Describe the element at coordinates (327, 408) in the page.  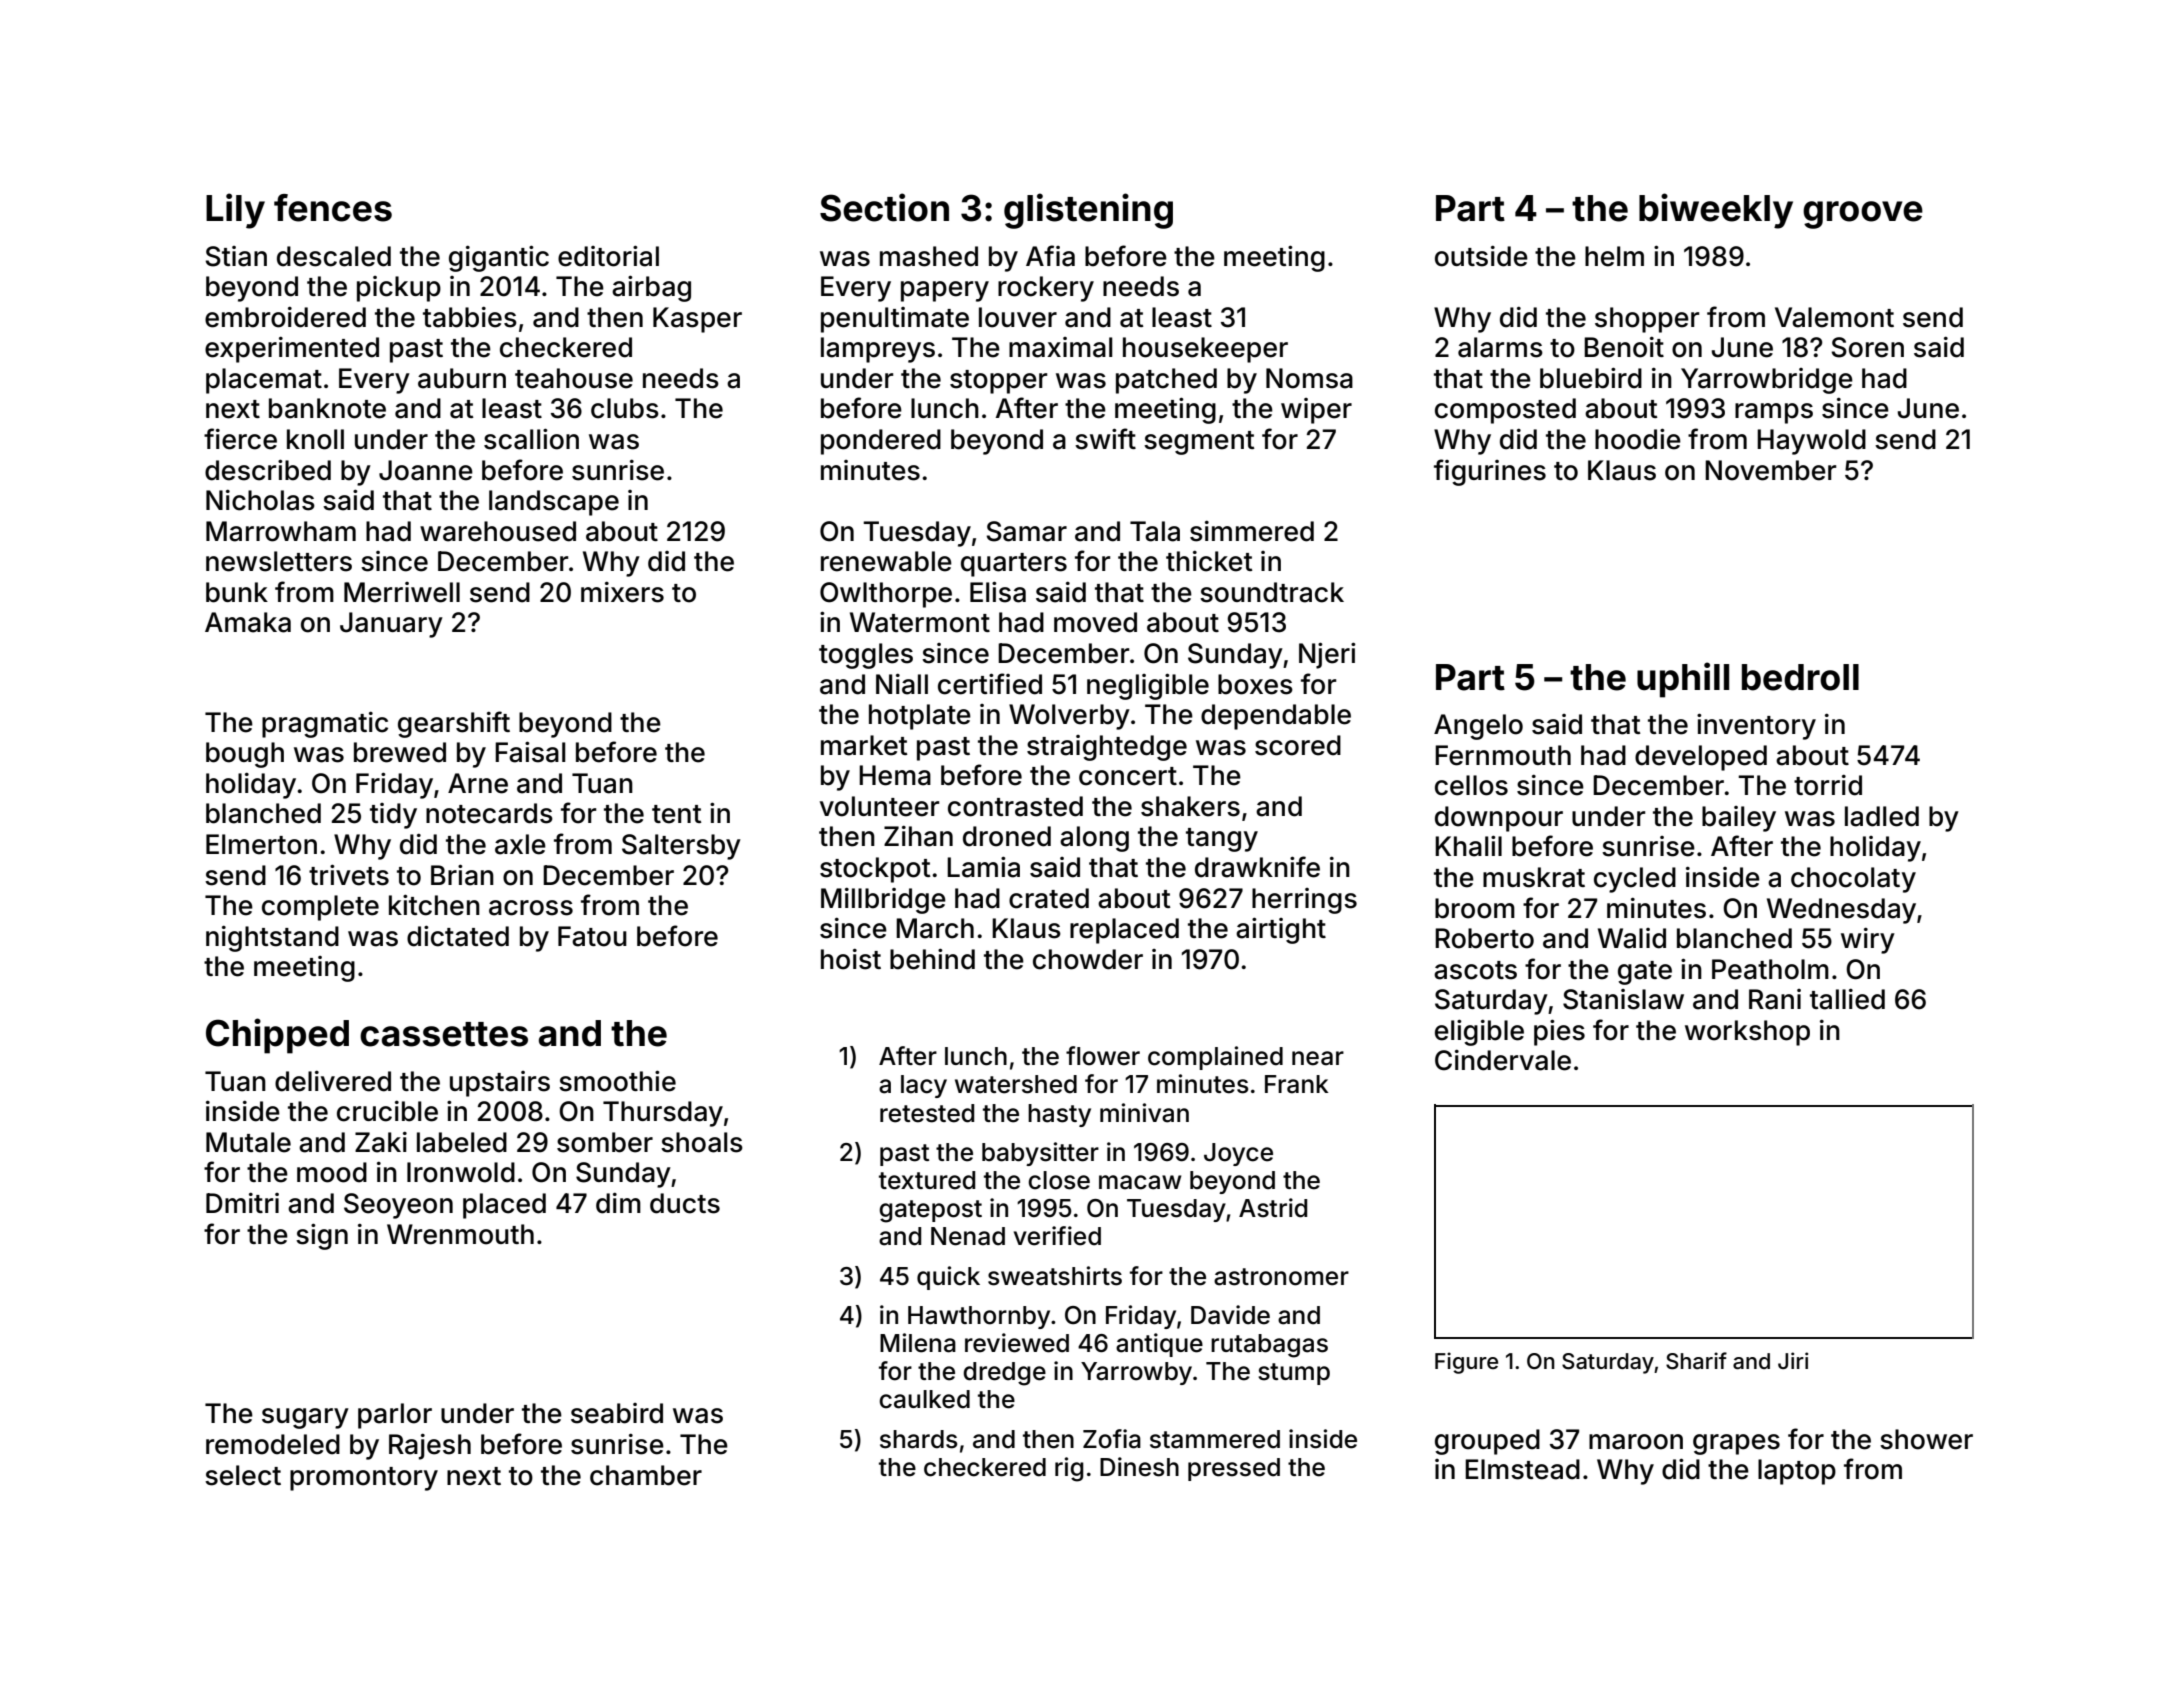
I see `banknote` at that location.
